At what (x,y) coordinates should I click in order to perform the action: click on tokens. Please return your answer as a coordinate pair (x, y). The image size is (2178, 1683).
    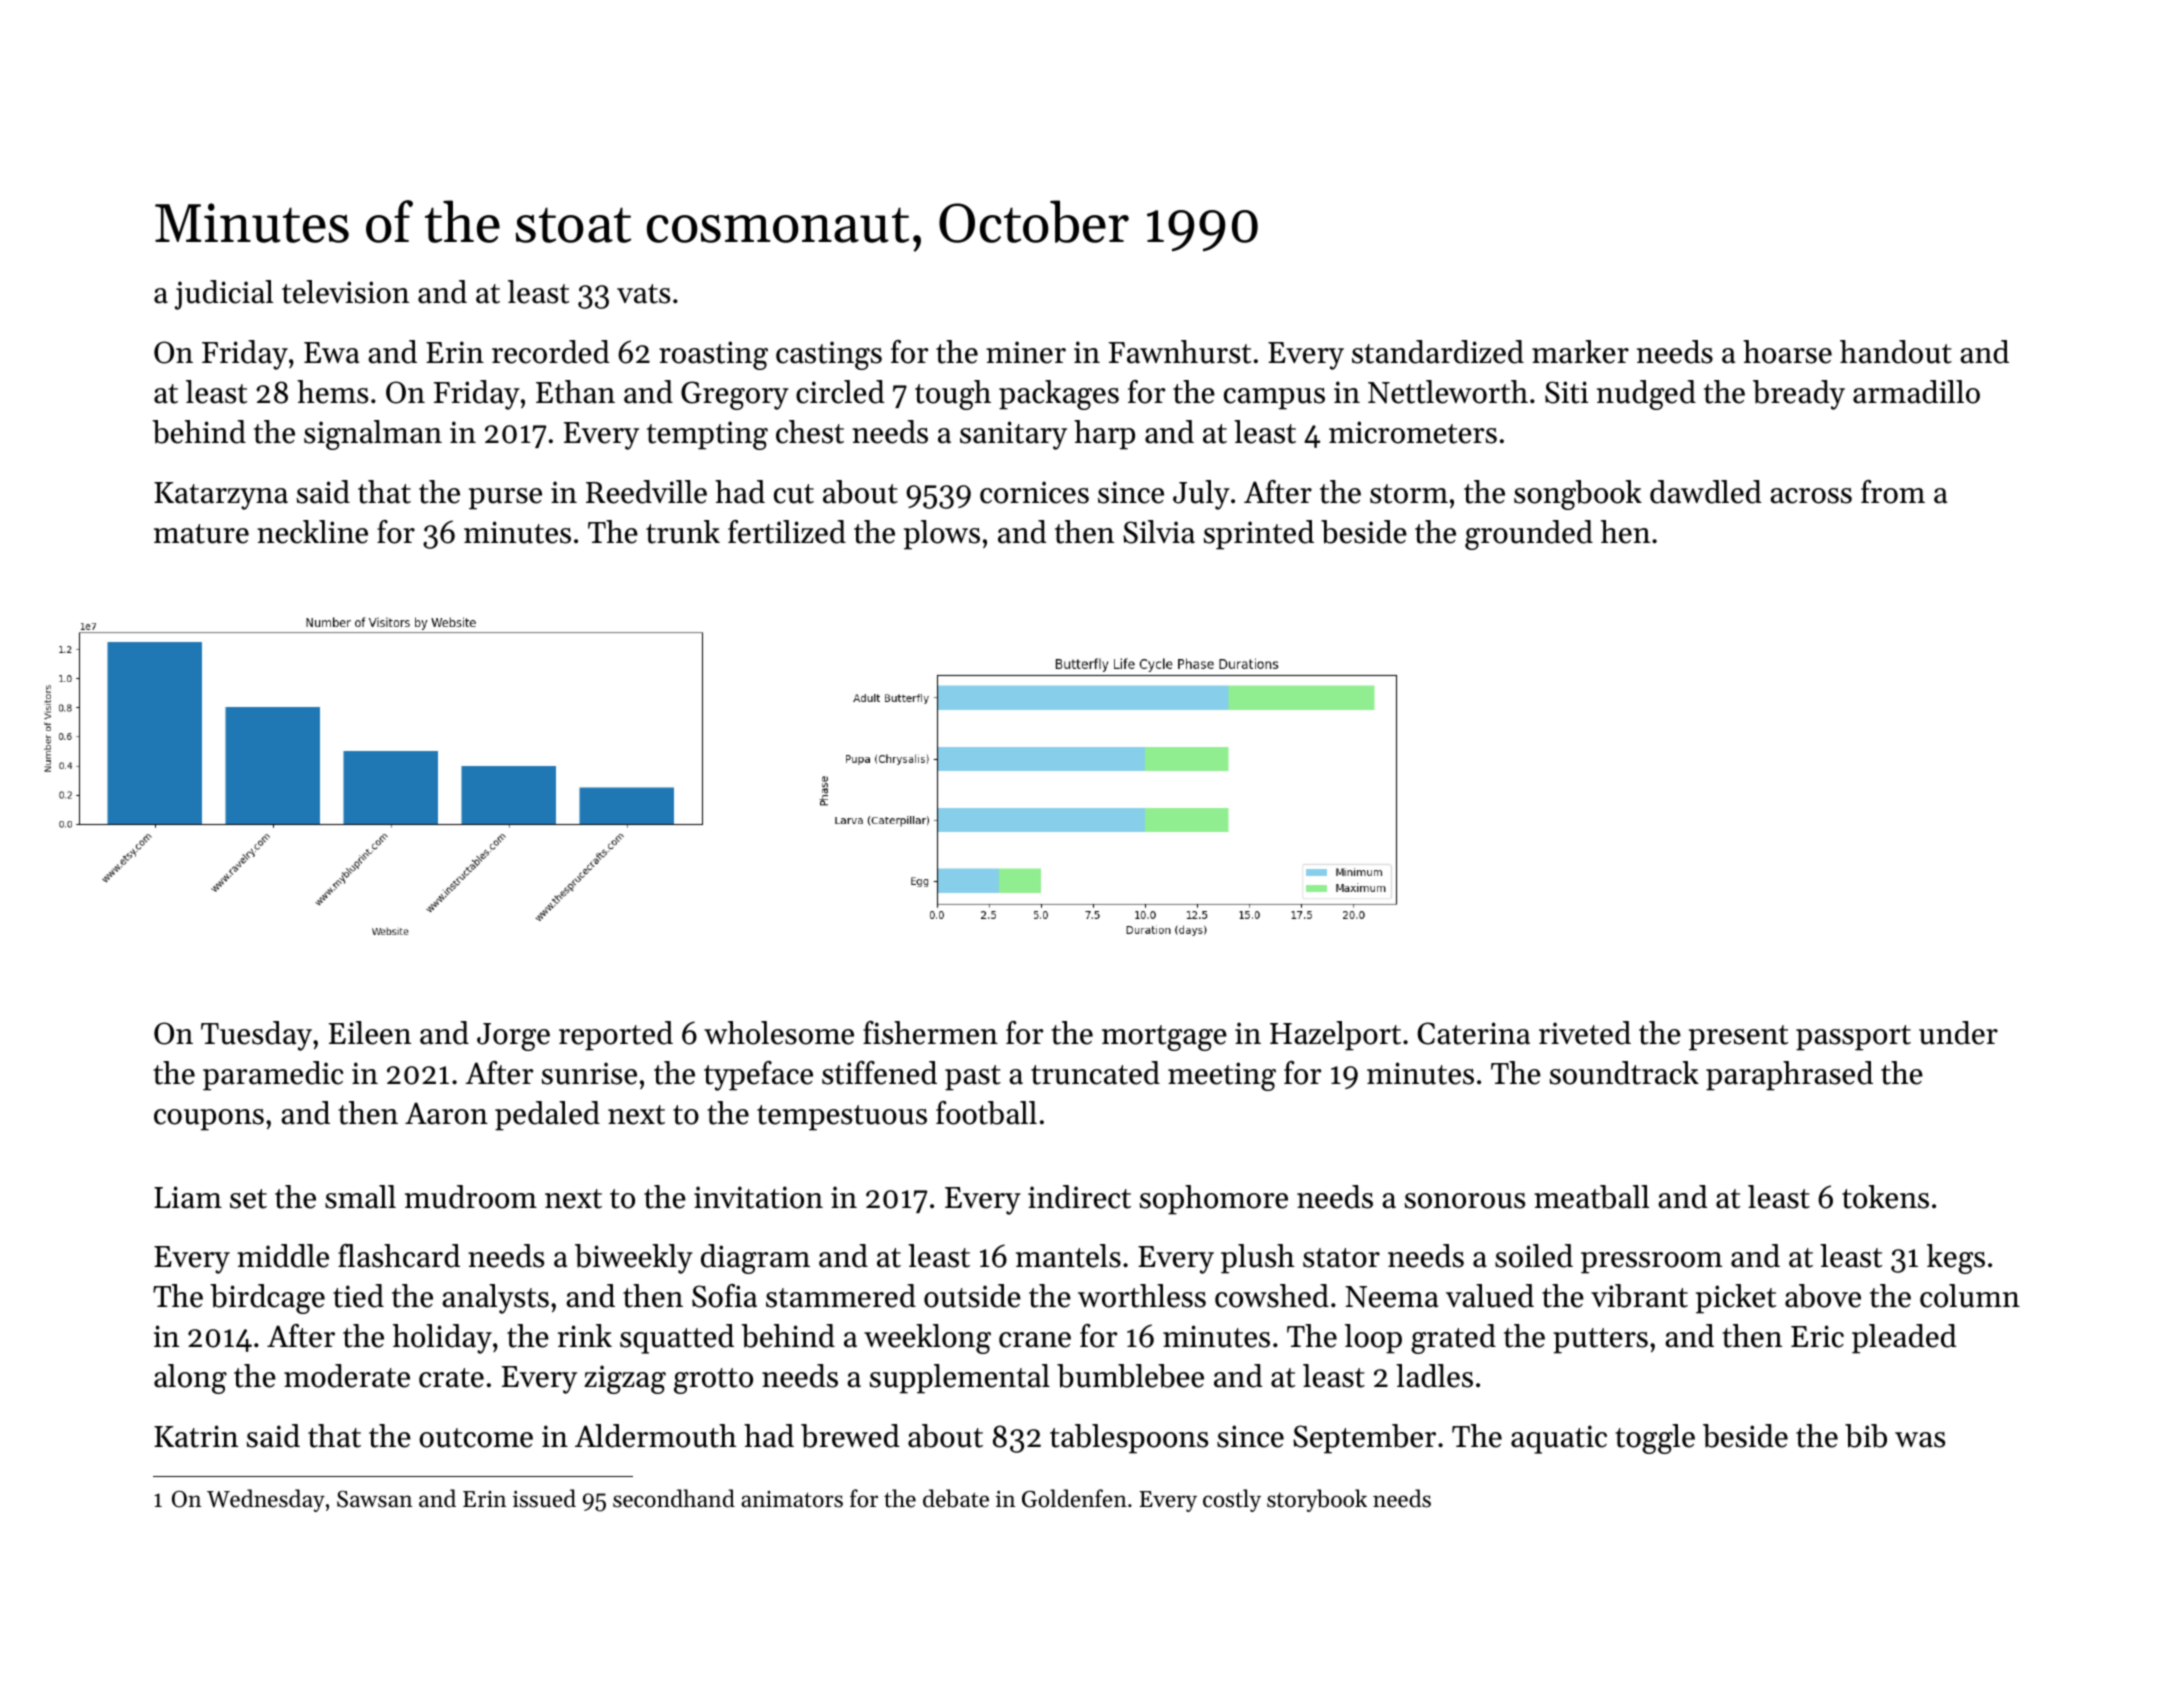
    Looking at the image, I should click on (1885, 1197).
